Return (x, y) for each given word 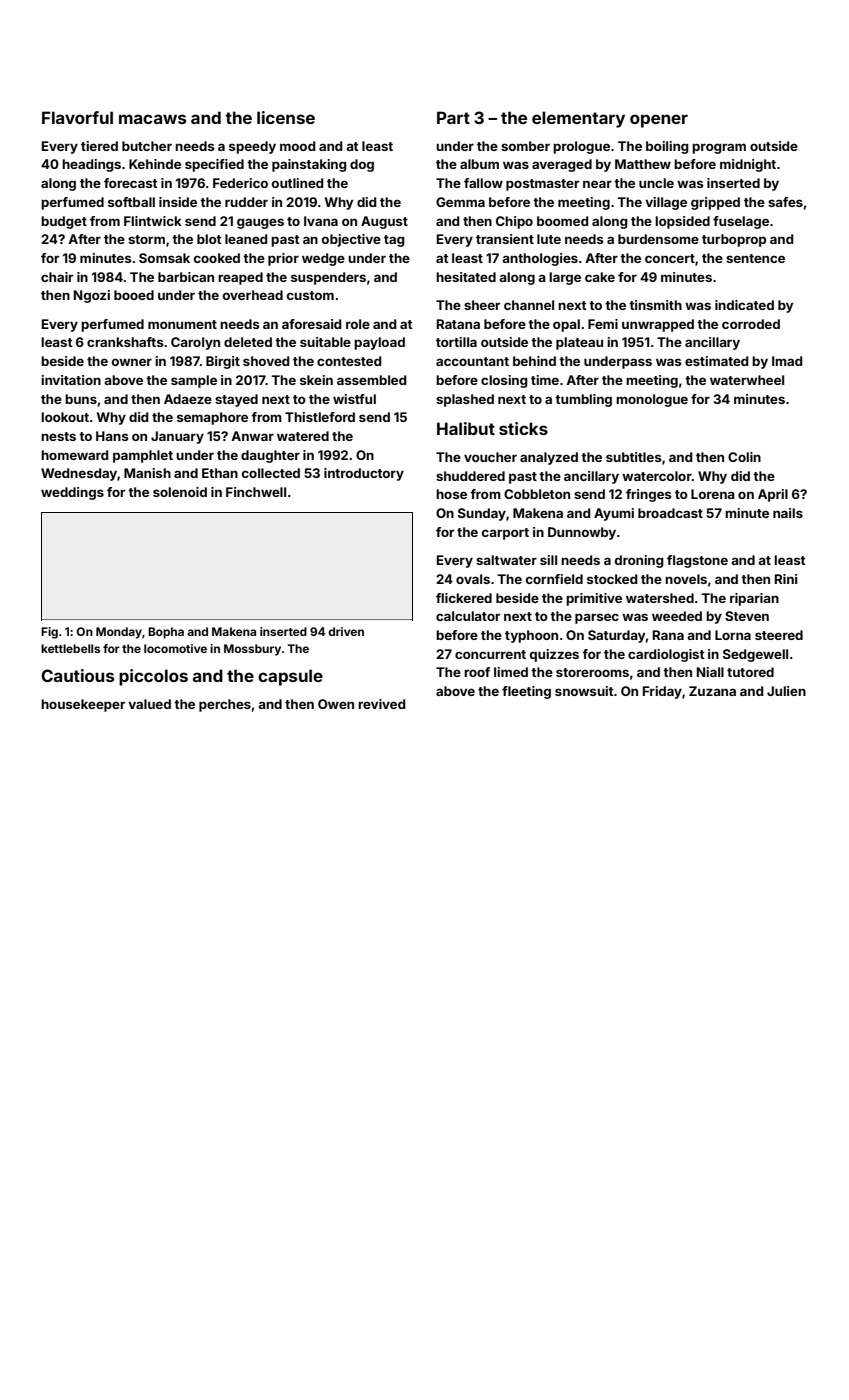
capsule (290, 677)
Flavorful (77, 117)
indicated (744, 305)
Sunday (482, 514)
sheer (482, 305)
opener (659, 121)
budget (64, 222)
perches (225, 705)
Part (453, 117)
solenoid (180, 492)
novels (686, 579)
